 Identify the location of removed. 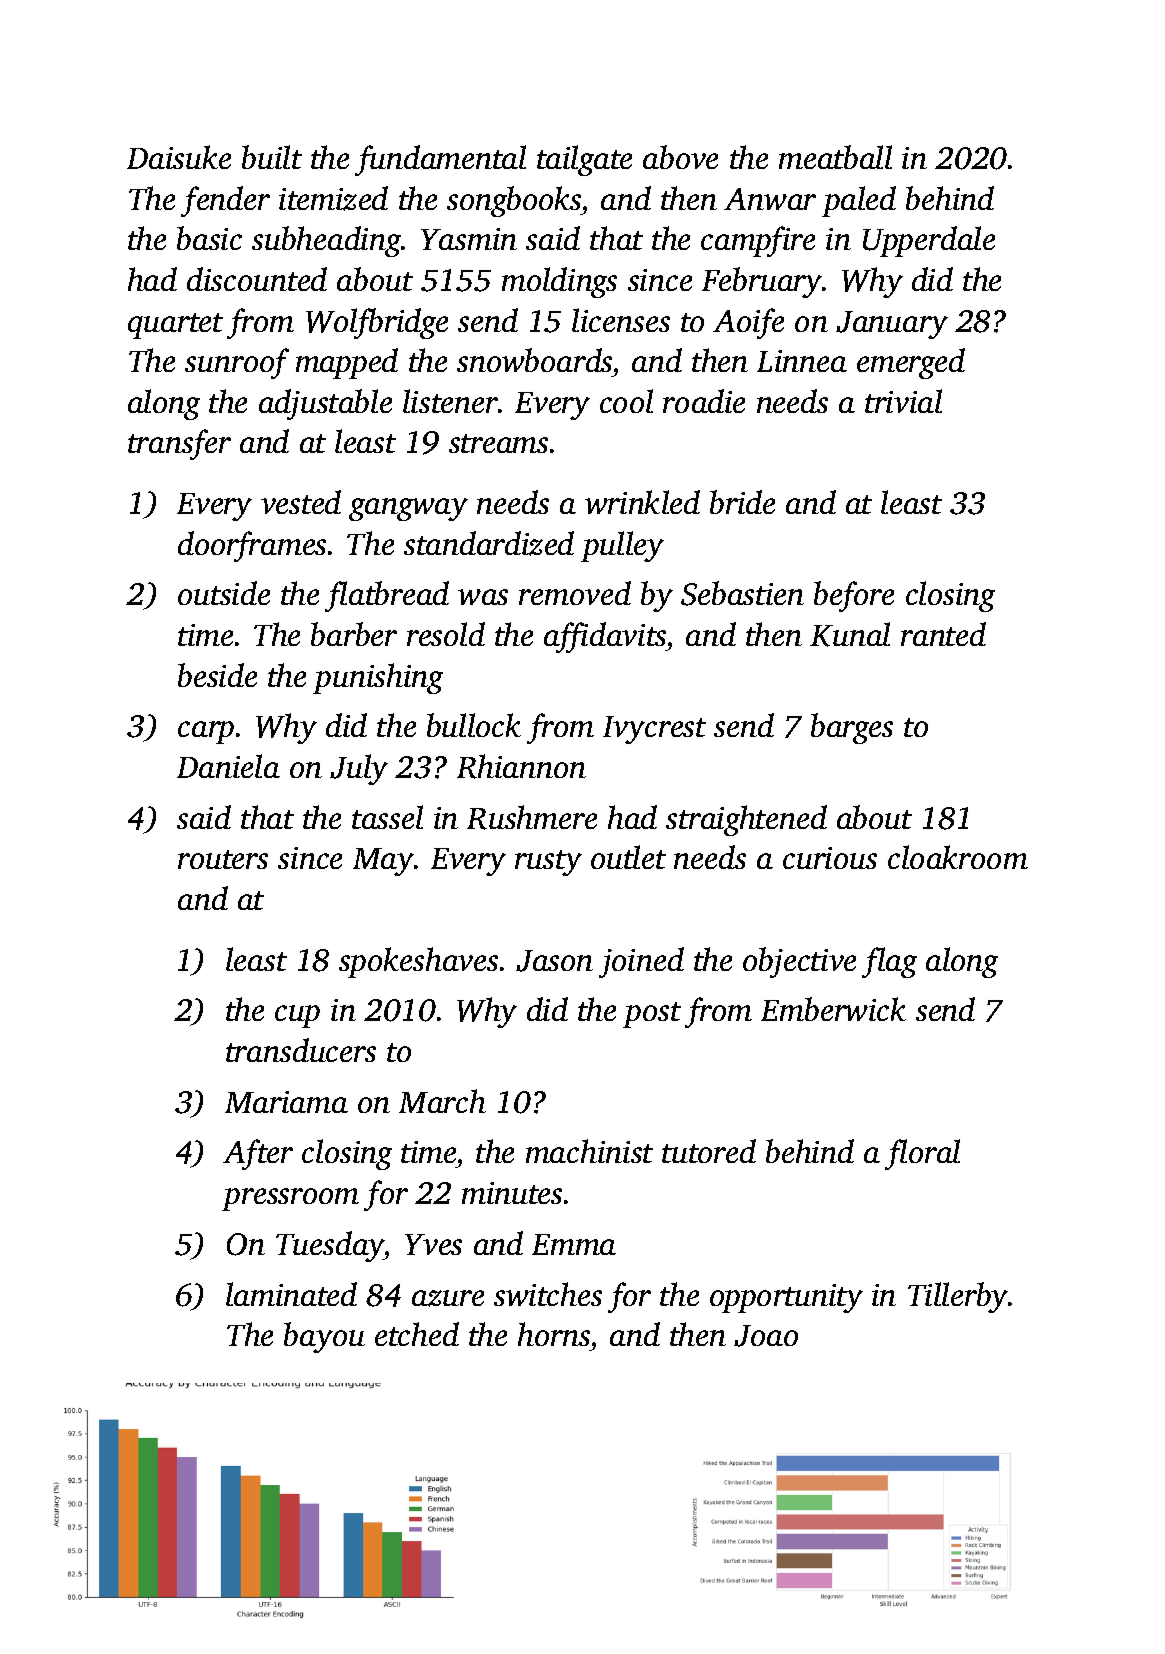
(575, 593).
